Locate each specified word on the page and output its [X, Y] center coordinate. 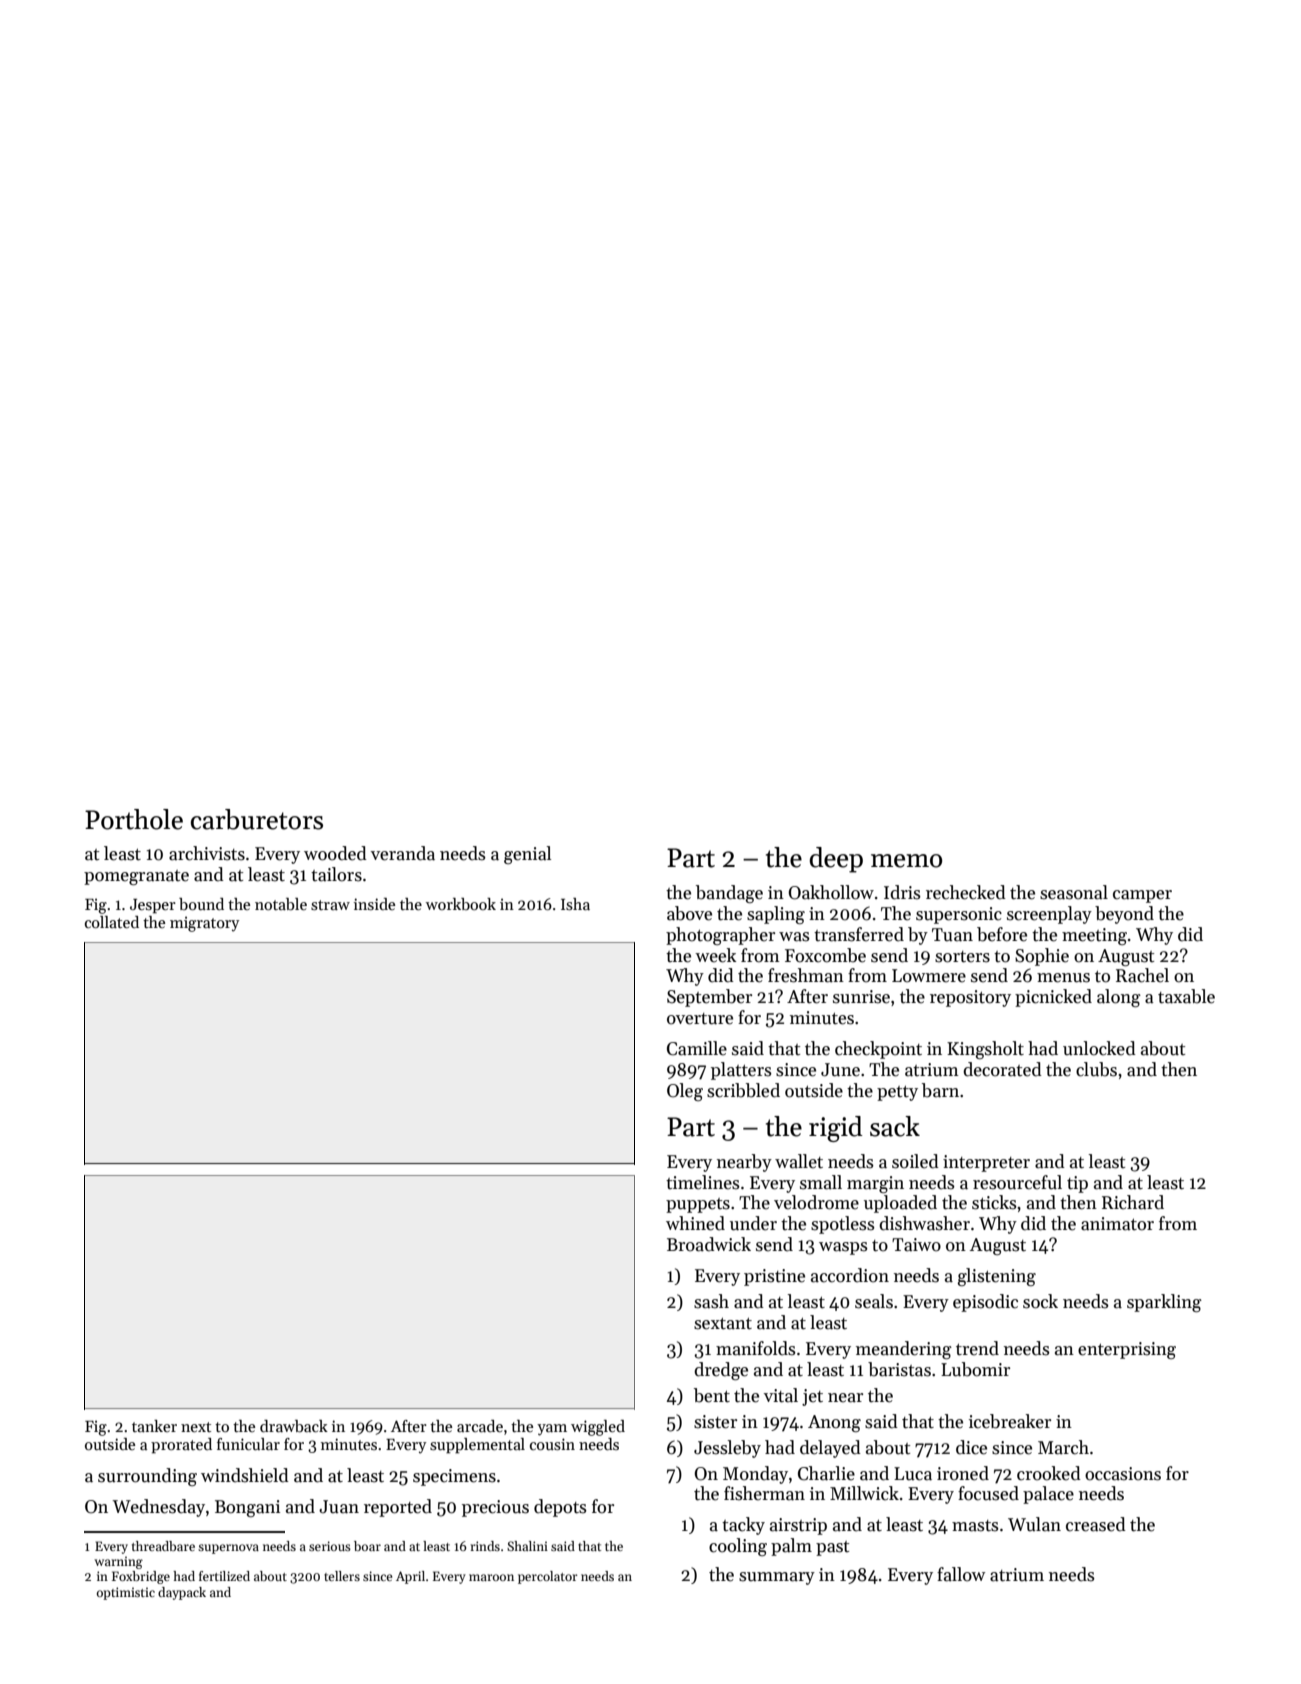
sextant [723, 1324]
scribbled [743, 1090]
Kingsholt [985, 1050]
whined [695, 1223]
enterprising [1127, 1350]
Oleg [685, 1092]
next [196, 1427]
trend [977, 1348]
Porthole [134, 819]
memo [906, 861]
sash [711, 1301]
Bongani [247, 1508]
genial [527, 855]
